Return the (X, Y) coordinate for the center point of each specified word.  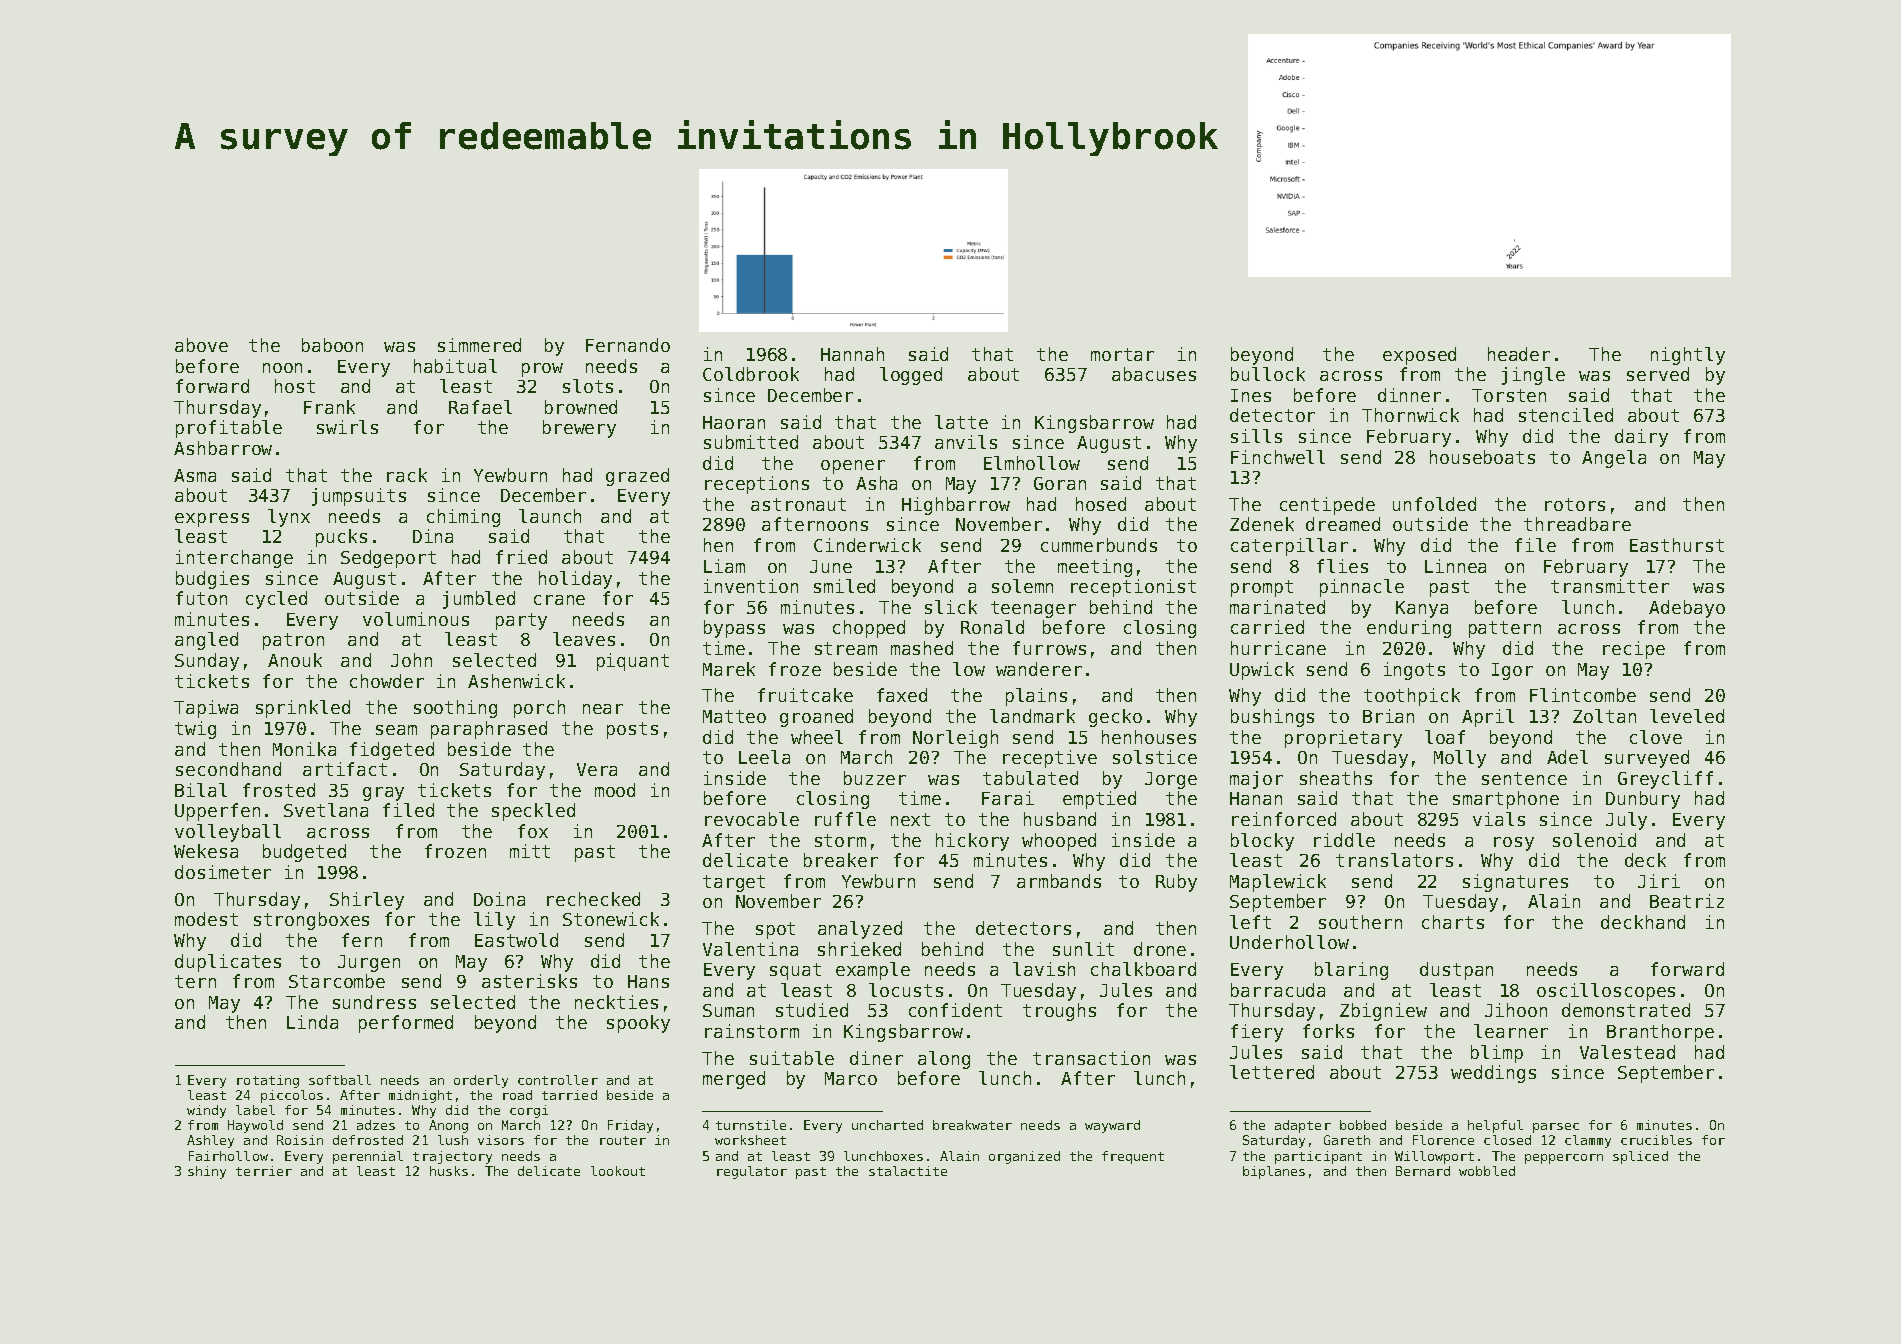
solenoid (1594, 840)
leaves (584, 639)
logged (911, 376)
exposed (1419, 356)
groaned (816, 718)
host (295, 386)
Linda (312, 1022)
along (944, 1060)
